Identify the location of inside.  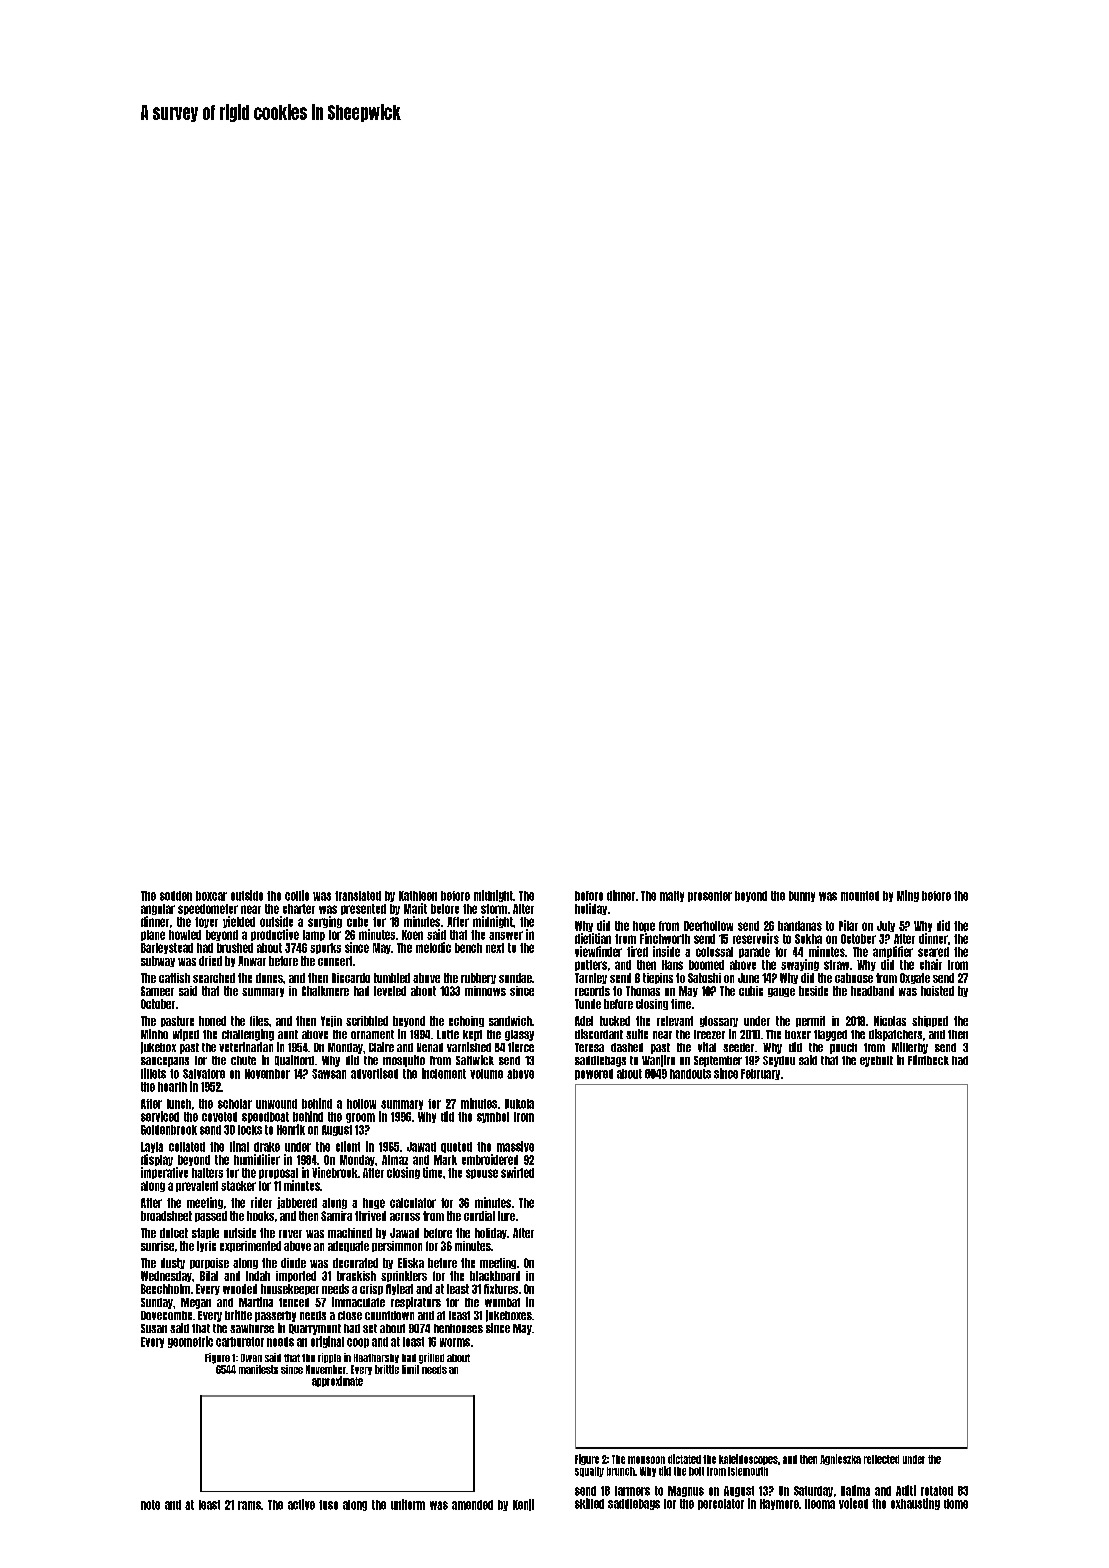
(666, 951).
